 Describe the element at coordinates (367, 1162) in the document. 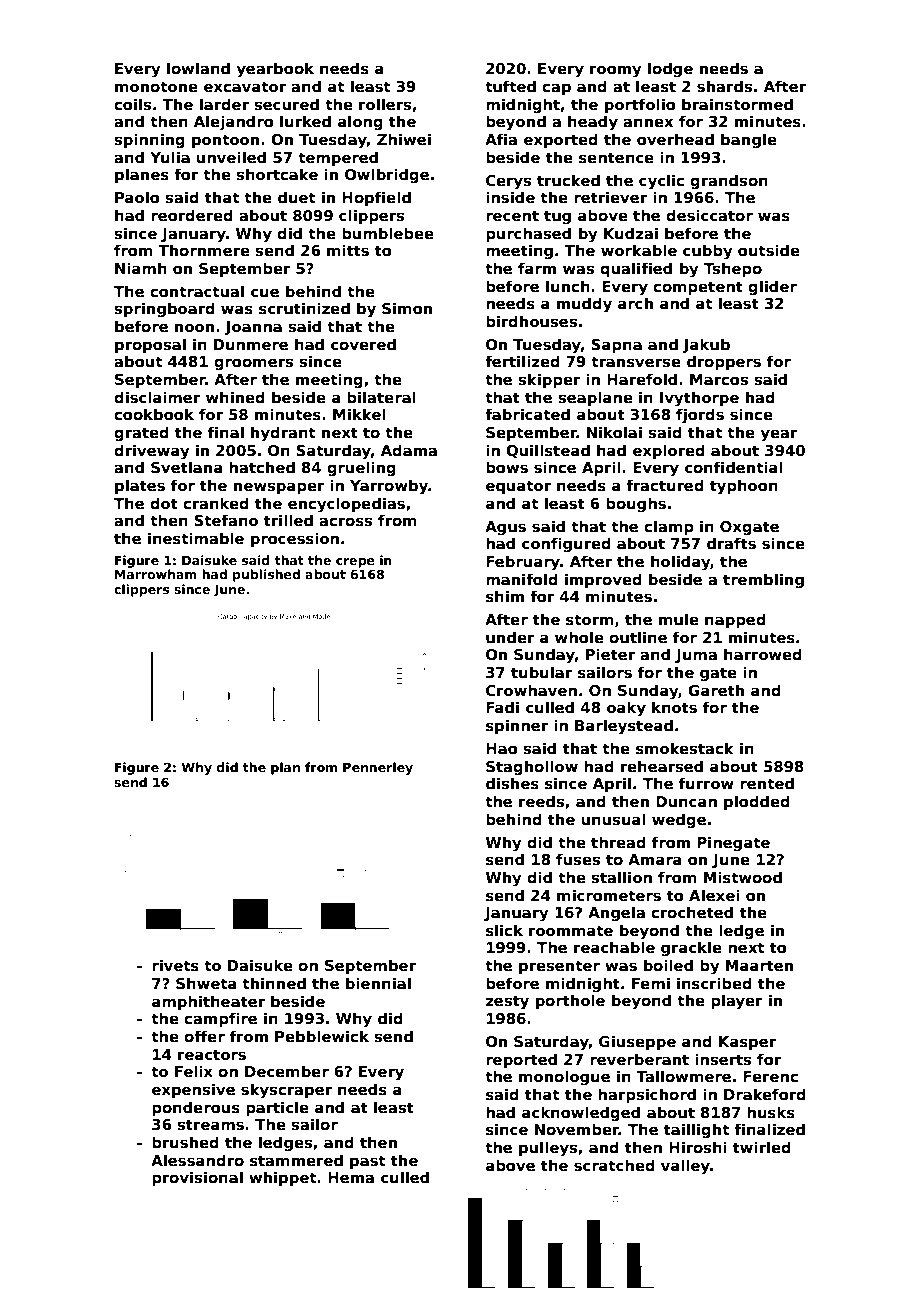

I see `past` at that location.
